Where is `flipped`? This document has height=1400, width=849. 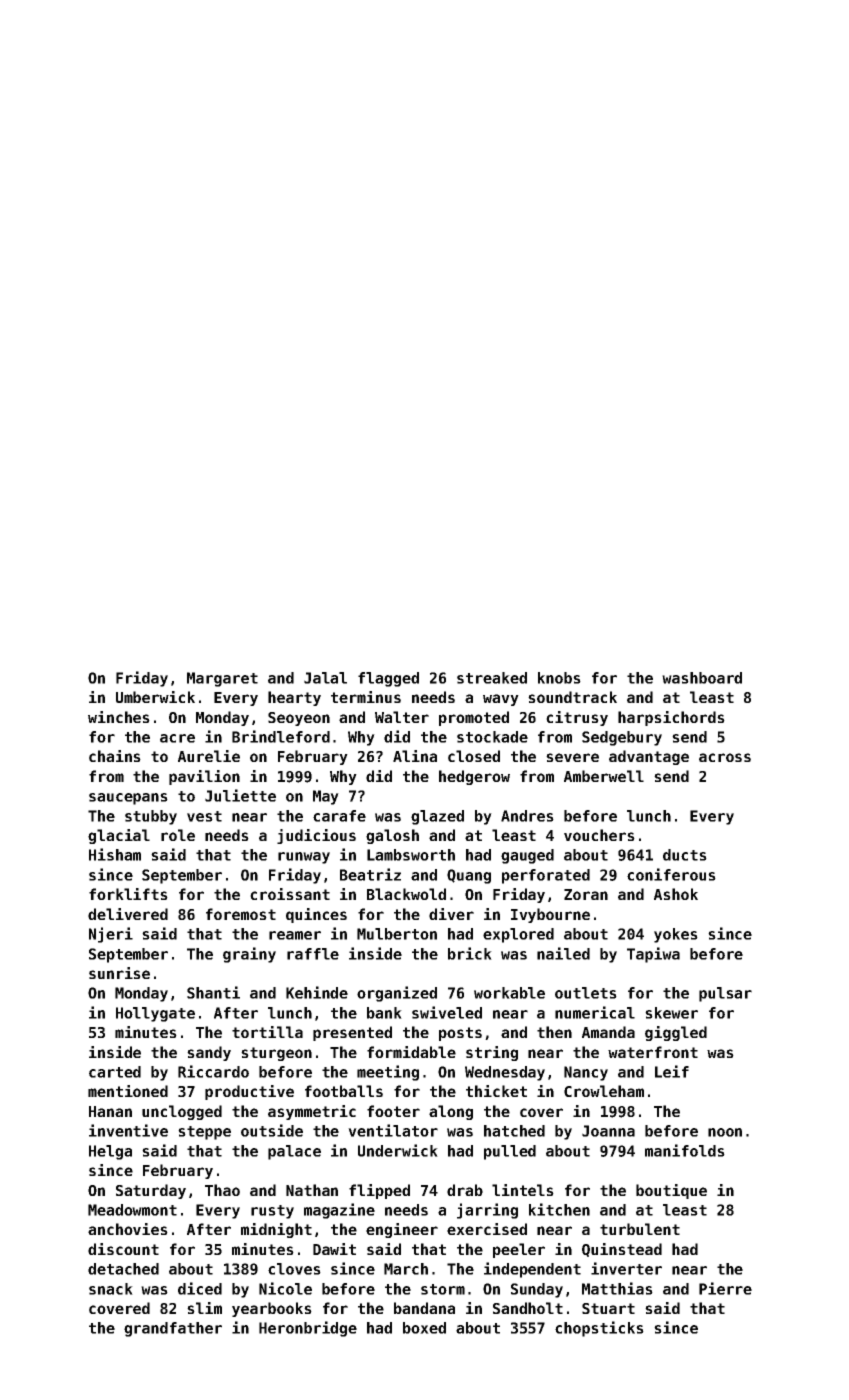 flipped is located at coordinates (379, 1191).
